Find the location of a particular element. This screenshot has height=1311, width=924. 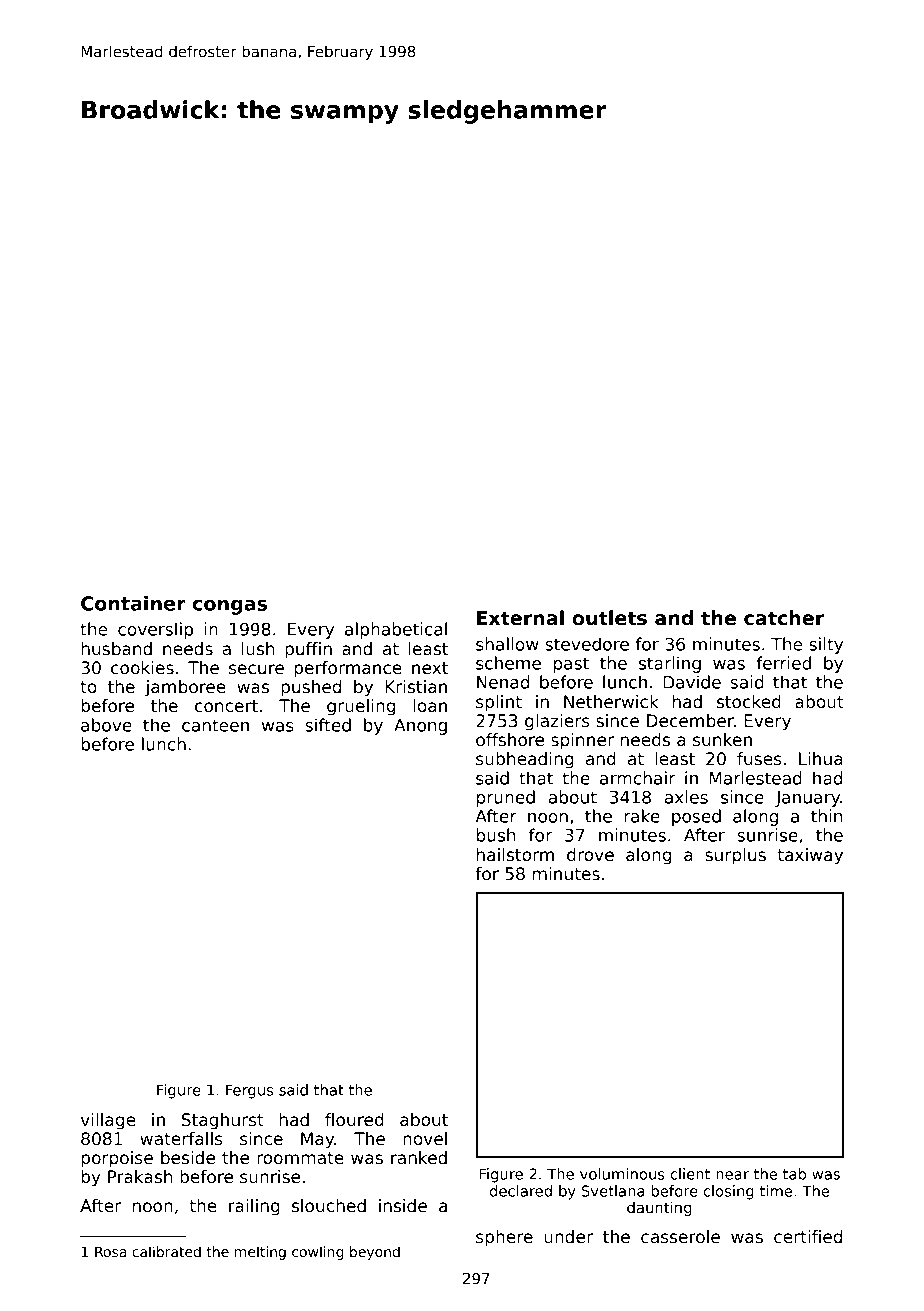

surplus is located at coordinates (735, 856).
